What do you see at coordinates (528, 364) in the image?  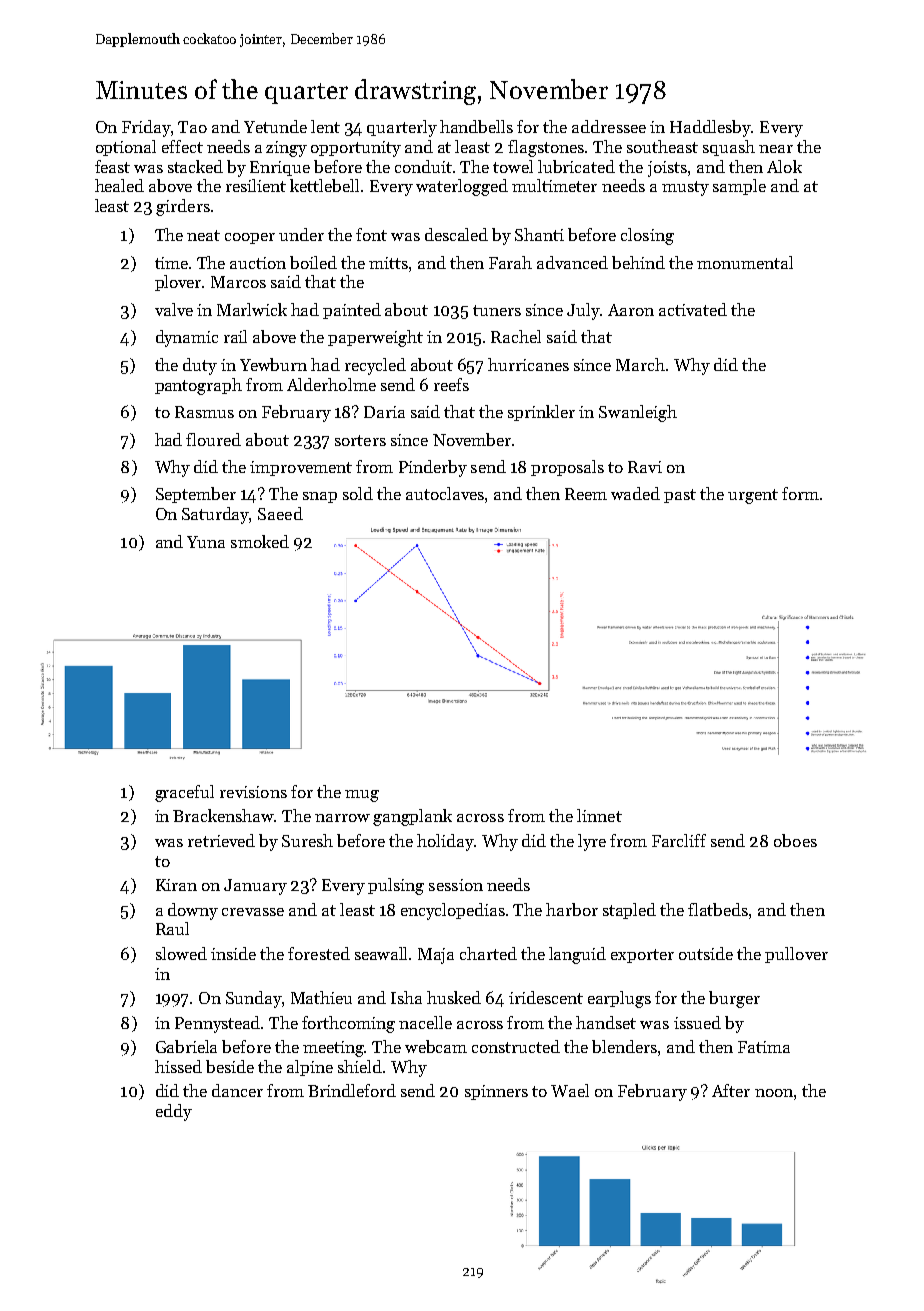 I see `hurricanes` at bounding box center [528, 364].
